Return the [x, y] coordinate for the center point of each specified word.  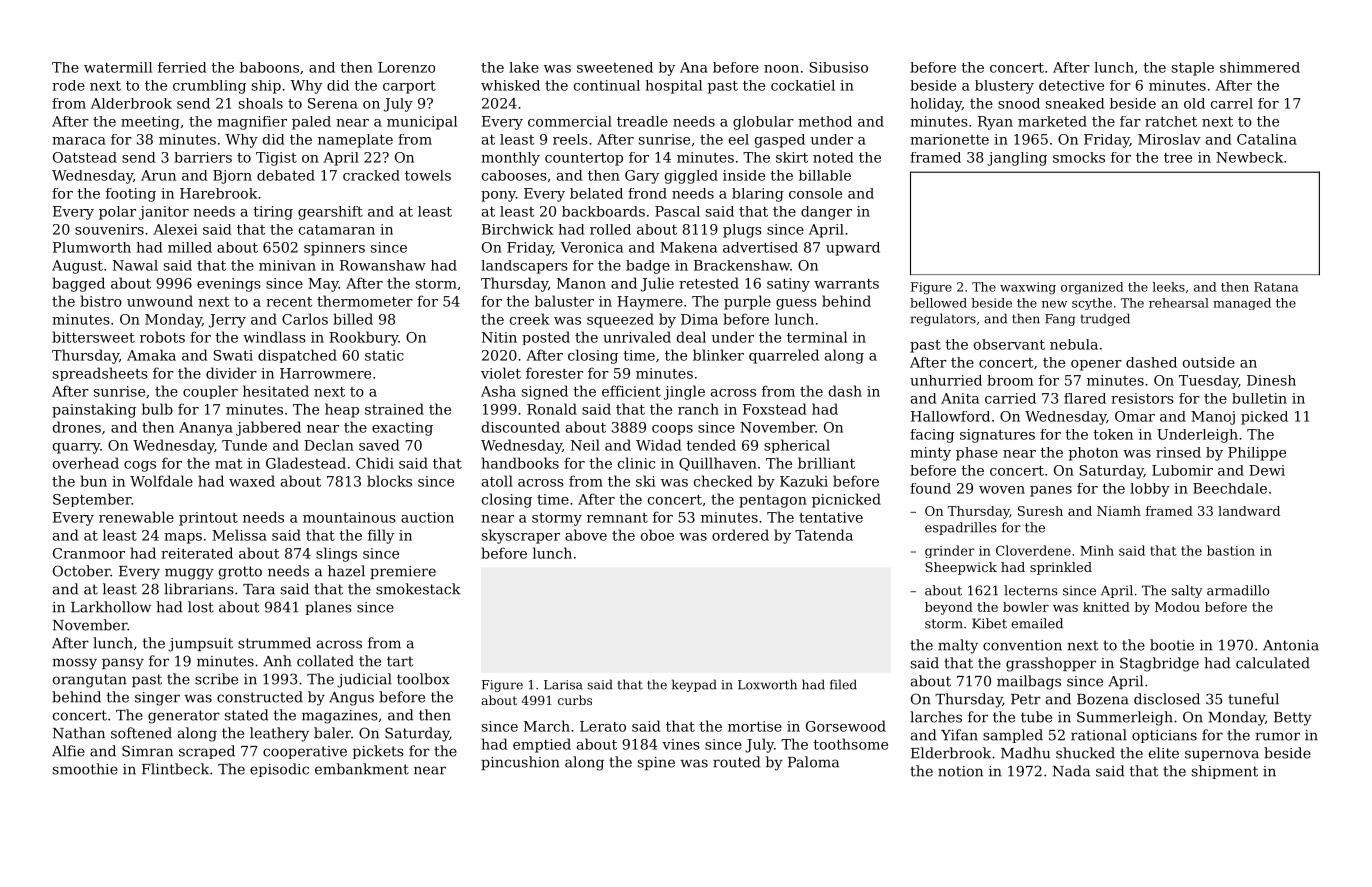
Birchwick [518, 229]
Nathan [79, 733]
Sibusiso [839, 67]
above [586, 535]
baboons [269, 67]
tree [1178, 158]
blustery [1004, 87]
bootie [1172, 645]
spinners [334, 249]
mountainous [349, 517]
